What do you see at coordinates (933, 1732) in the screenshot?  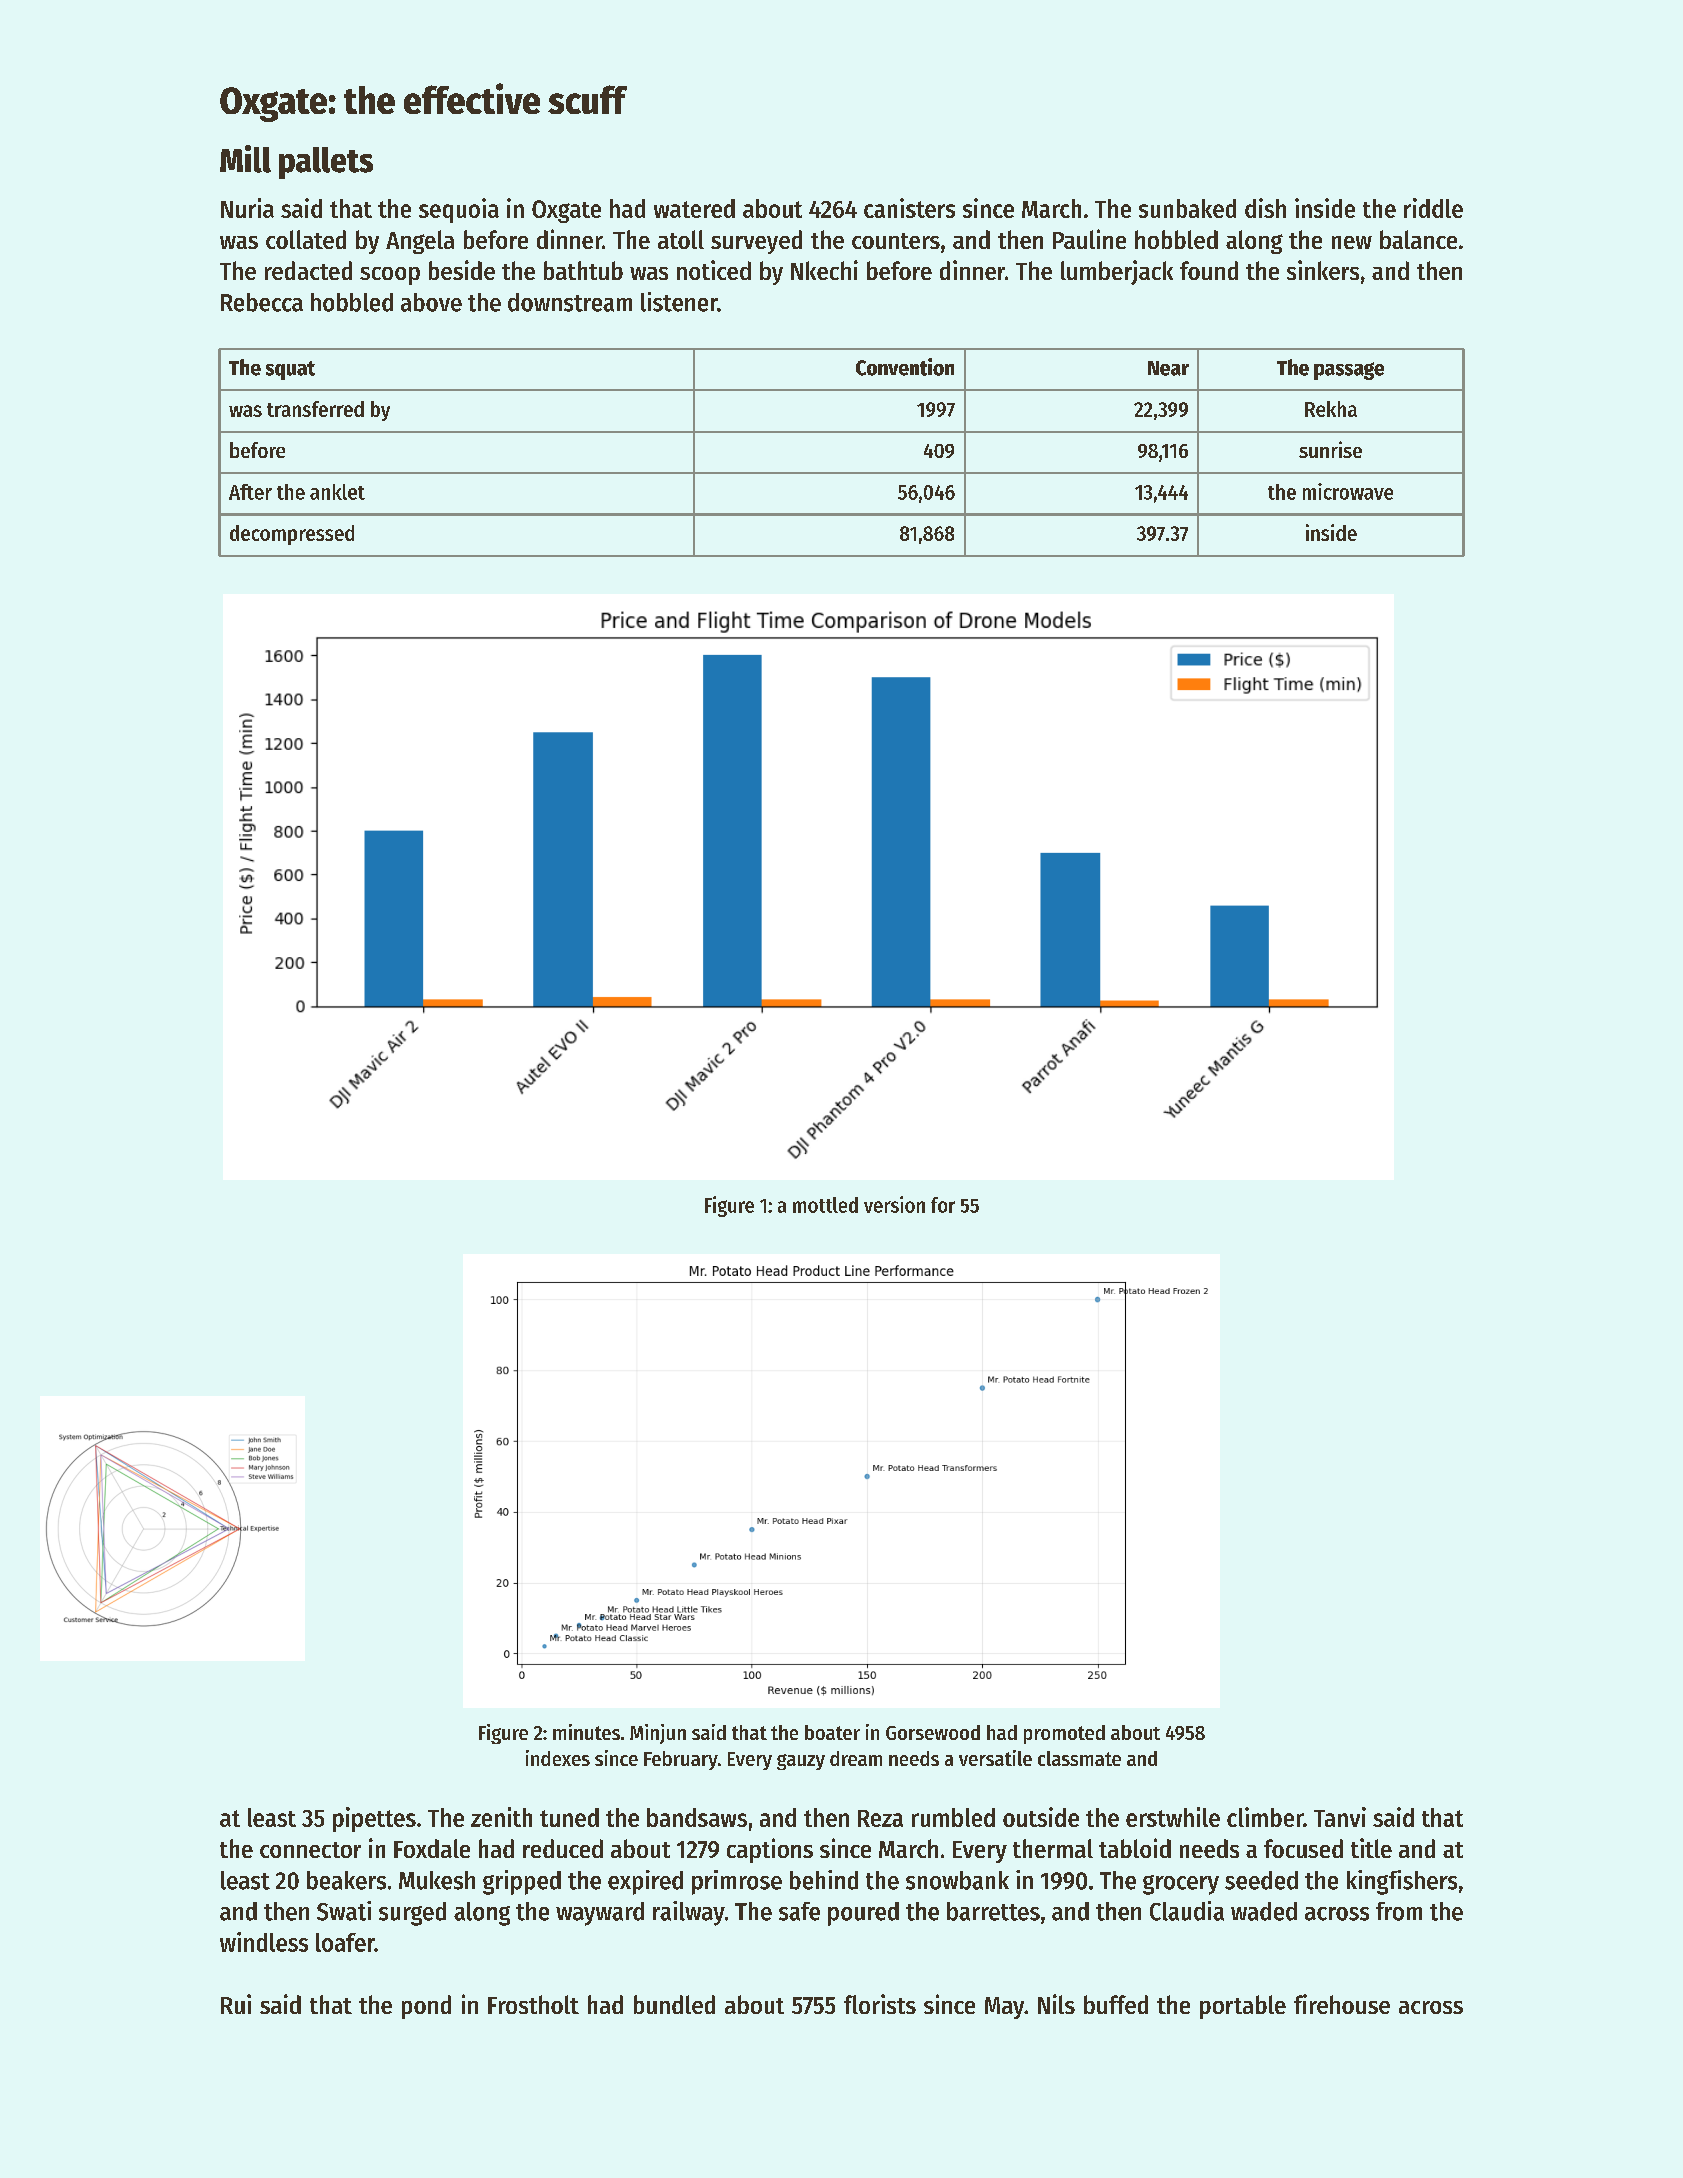 I see `Gorsewood` at bounding box center [933, 1732].
